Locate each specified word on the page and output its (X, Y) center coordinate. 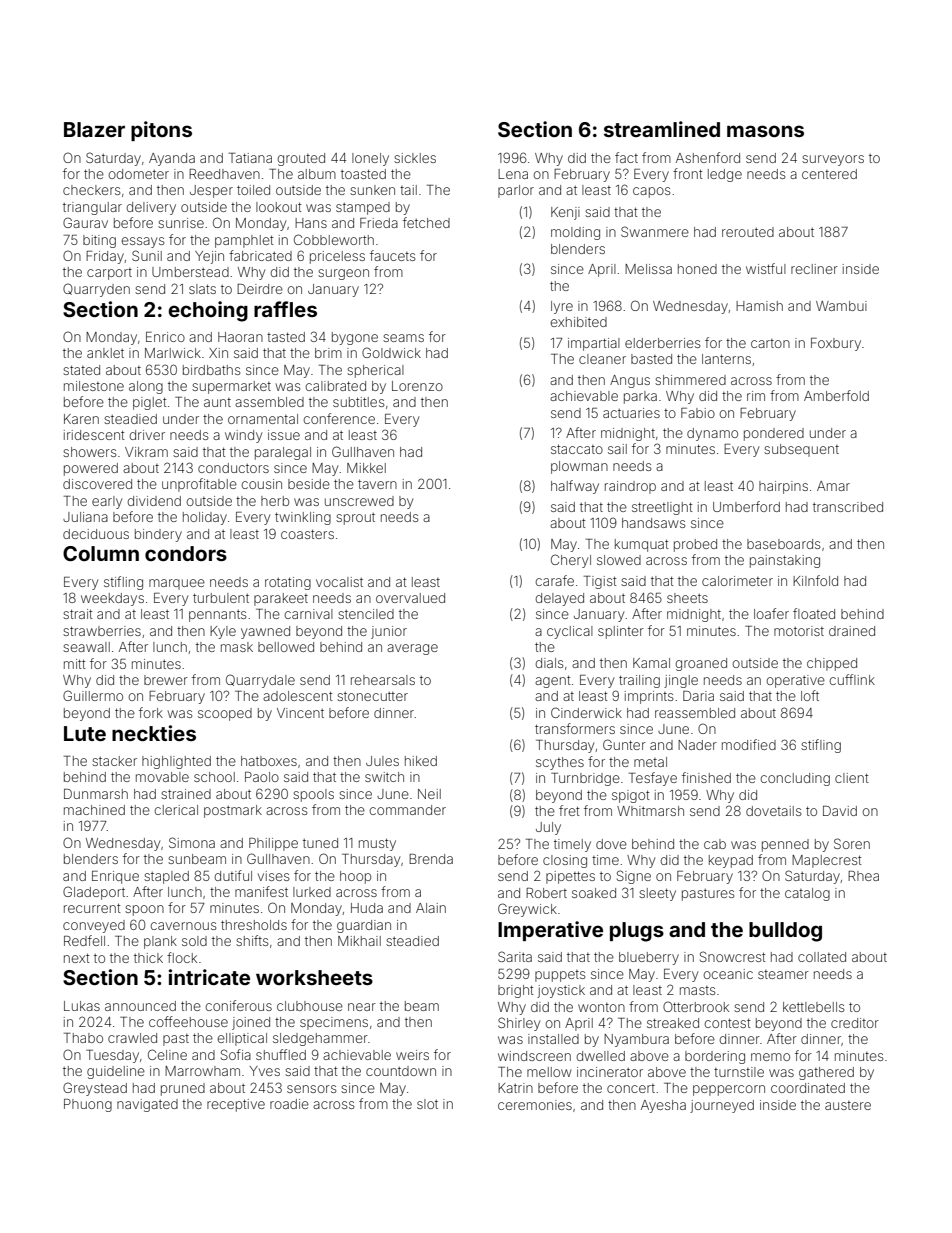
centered (829, 174)
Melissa (648, 269)
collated (822, 957)
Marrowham (202, 1071)
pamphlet (244, 241)
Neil (429, 794)
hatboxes (269, 761)
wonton (601, 1007)
